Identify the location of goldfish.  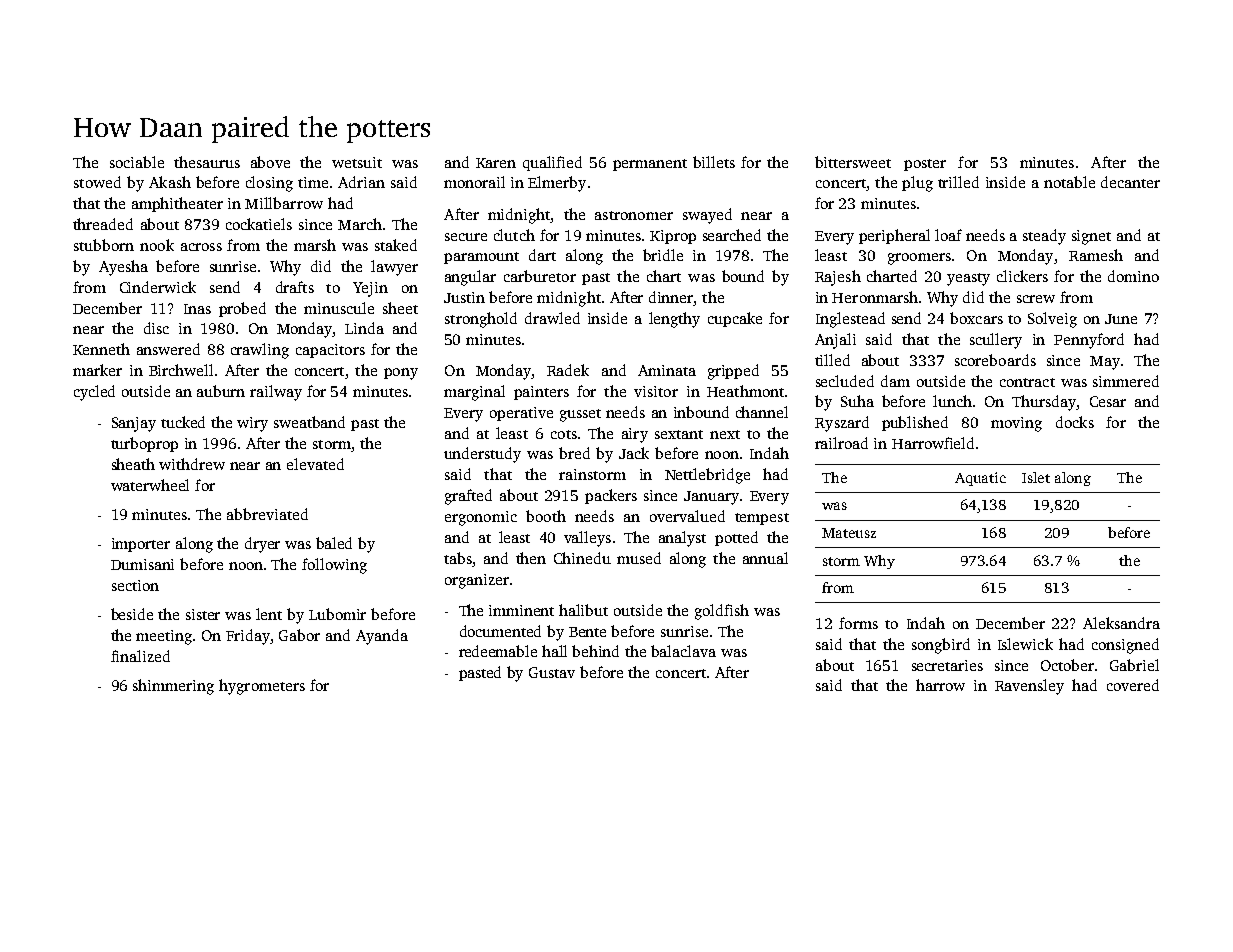
(722, 612).
